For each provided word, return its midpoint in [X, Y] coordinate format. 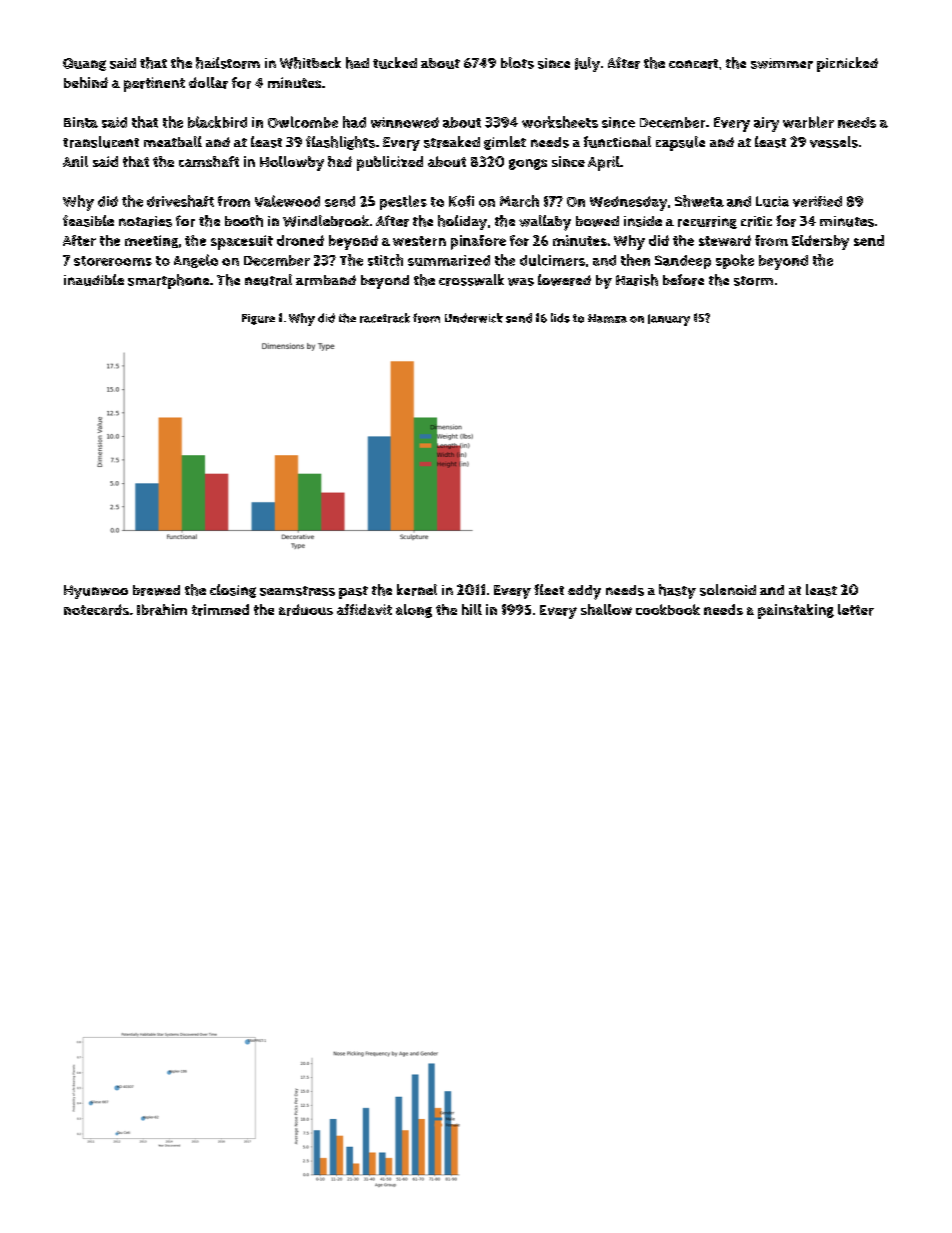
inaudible [94, 280]
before [683, 280]
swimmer [782, 63]
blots [517, 63]
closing [233, 591]
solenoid [728, 590]
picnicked [847, 64]
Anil [75, 161]
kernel [417, 590]
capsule [680, 143]
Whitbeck [310, 63]
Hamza [607, 318]
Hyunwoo [96, 592]
